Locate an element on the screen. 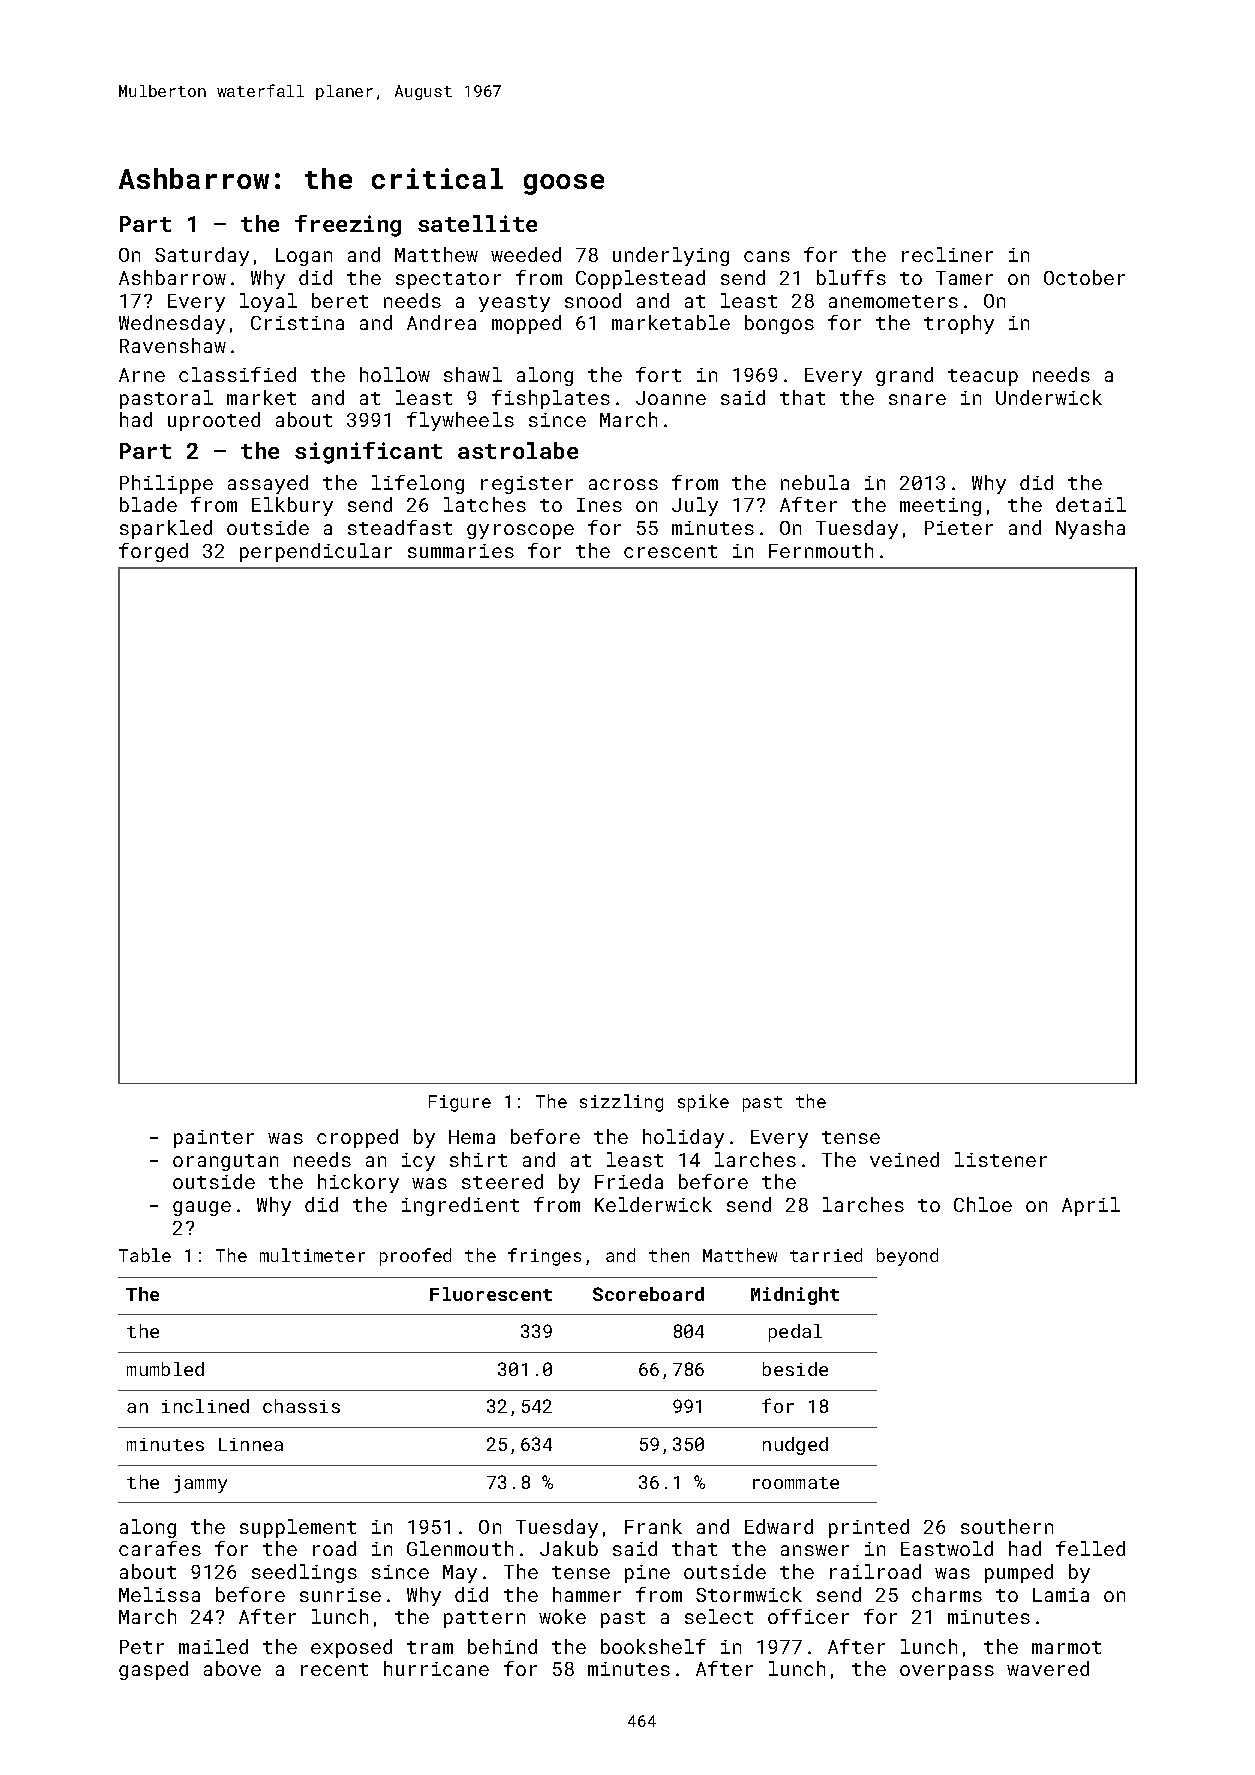 The image size is (1255, 1775). satellite is located at coordinates (477, 223).
